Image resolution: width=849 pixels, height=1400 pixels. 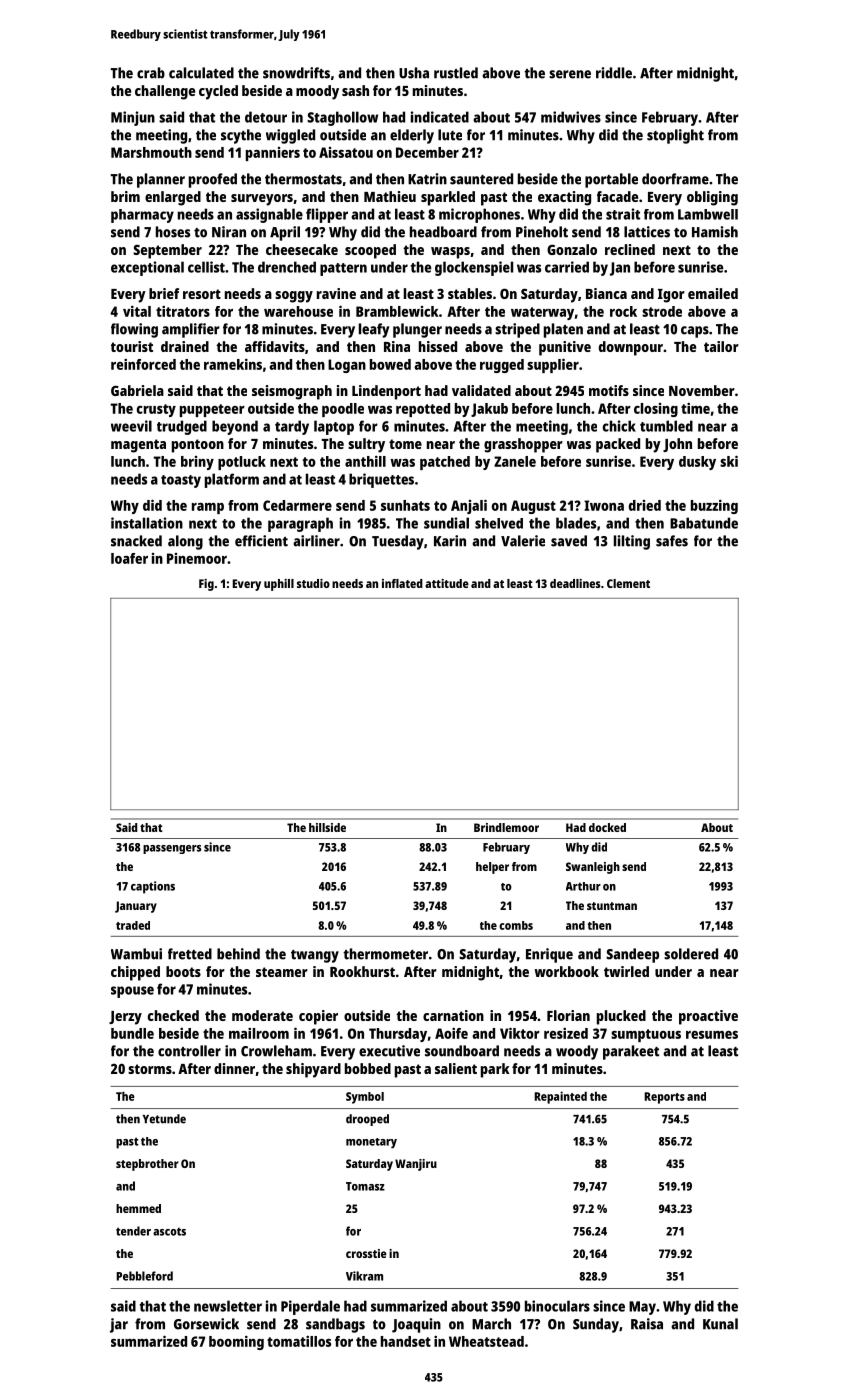 What do you see at coordinates (129, 558) in the screenshot?
I see `loafer` at bounding box center [129, 558].
